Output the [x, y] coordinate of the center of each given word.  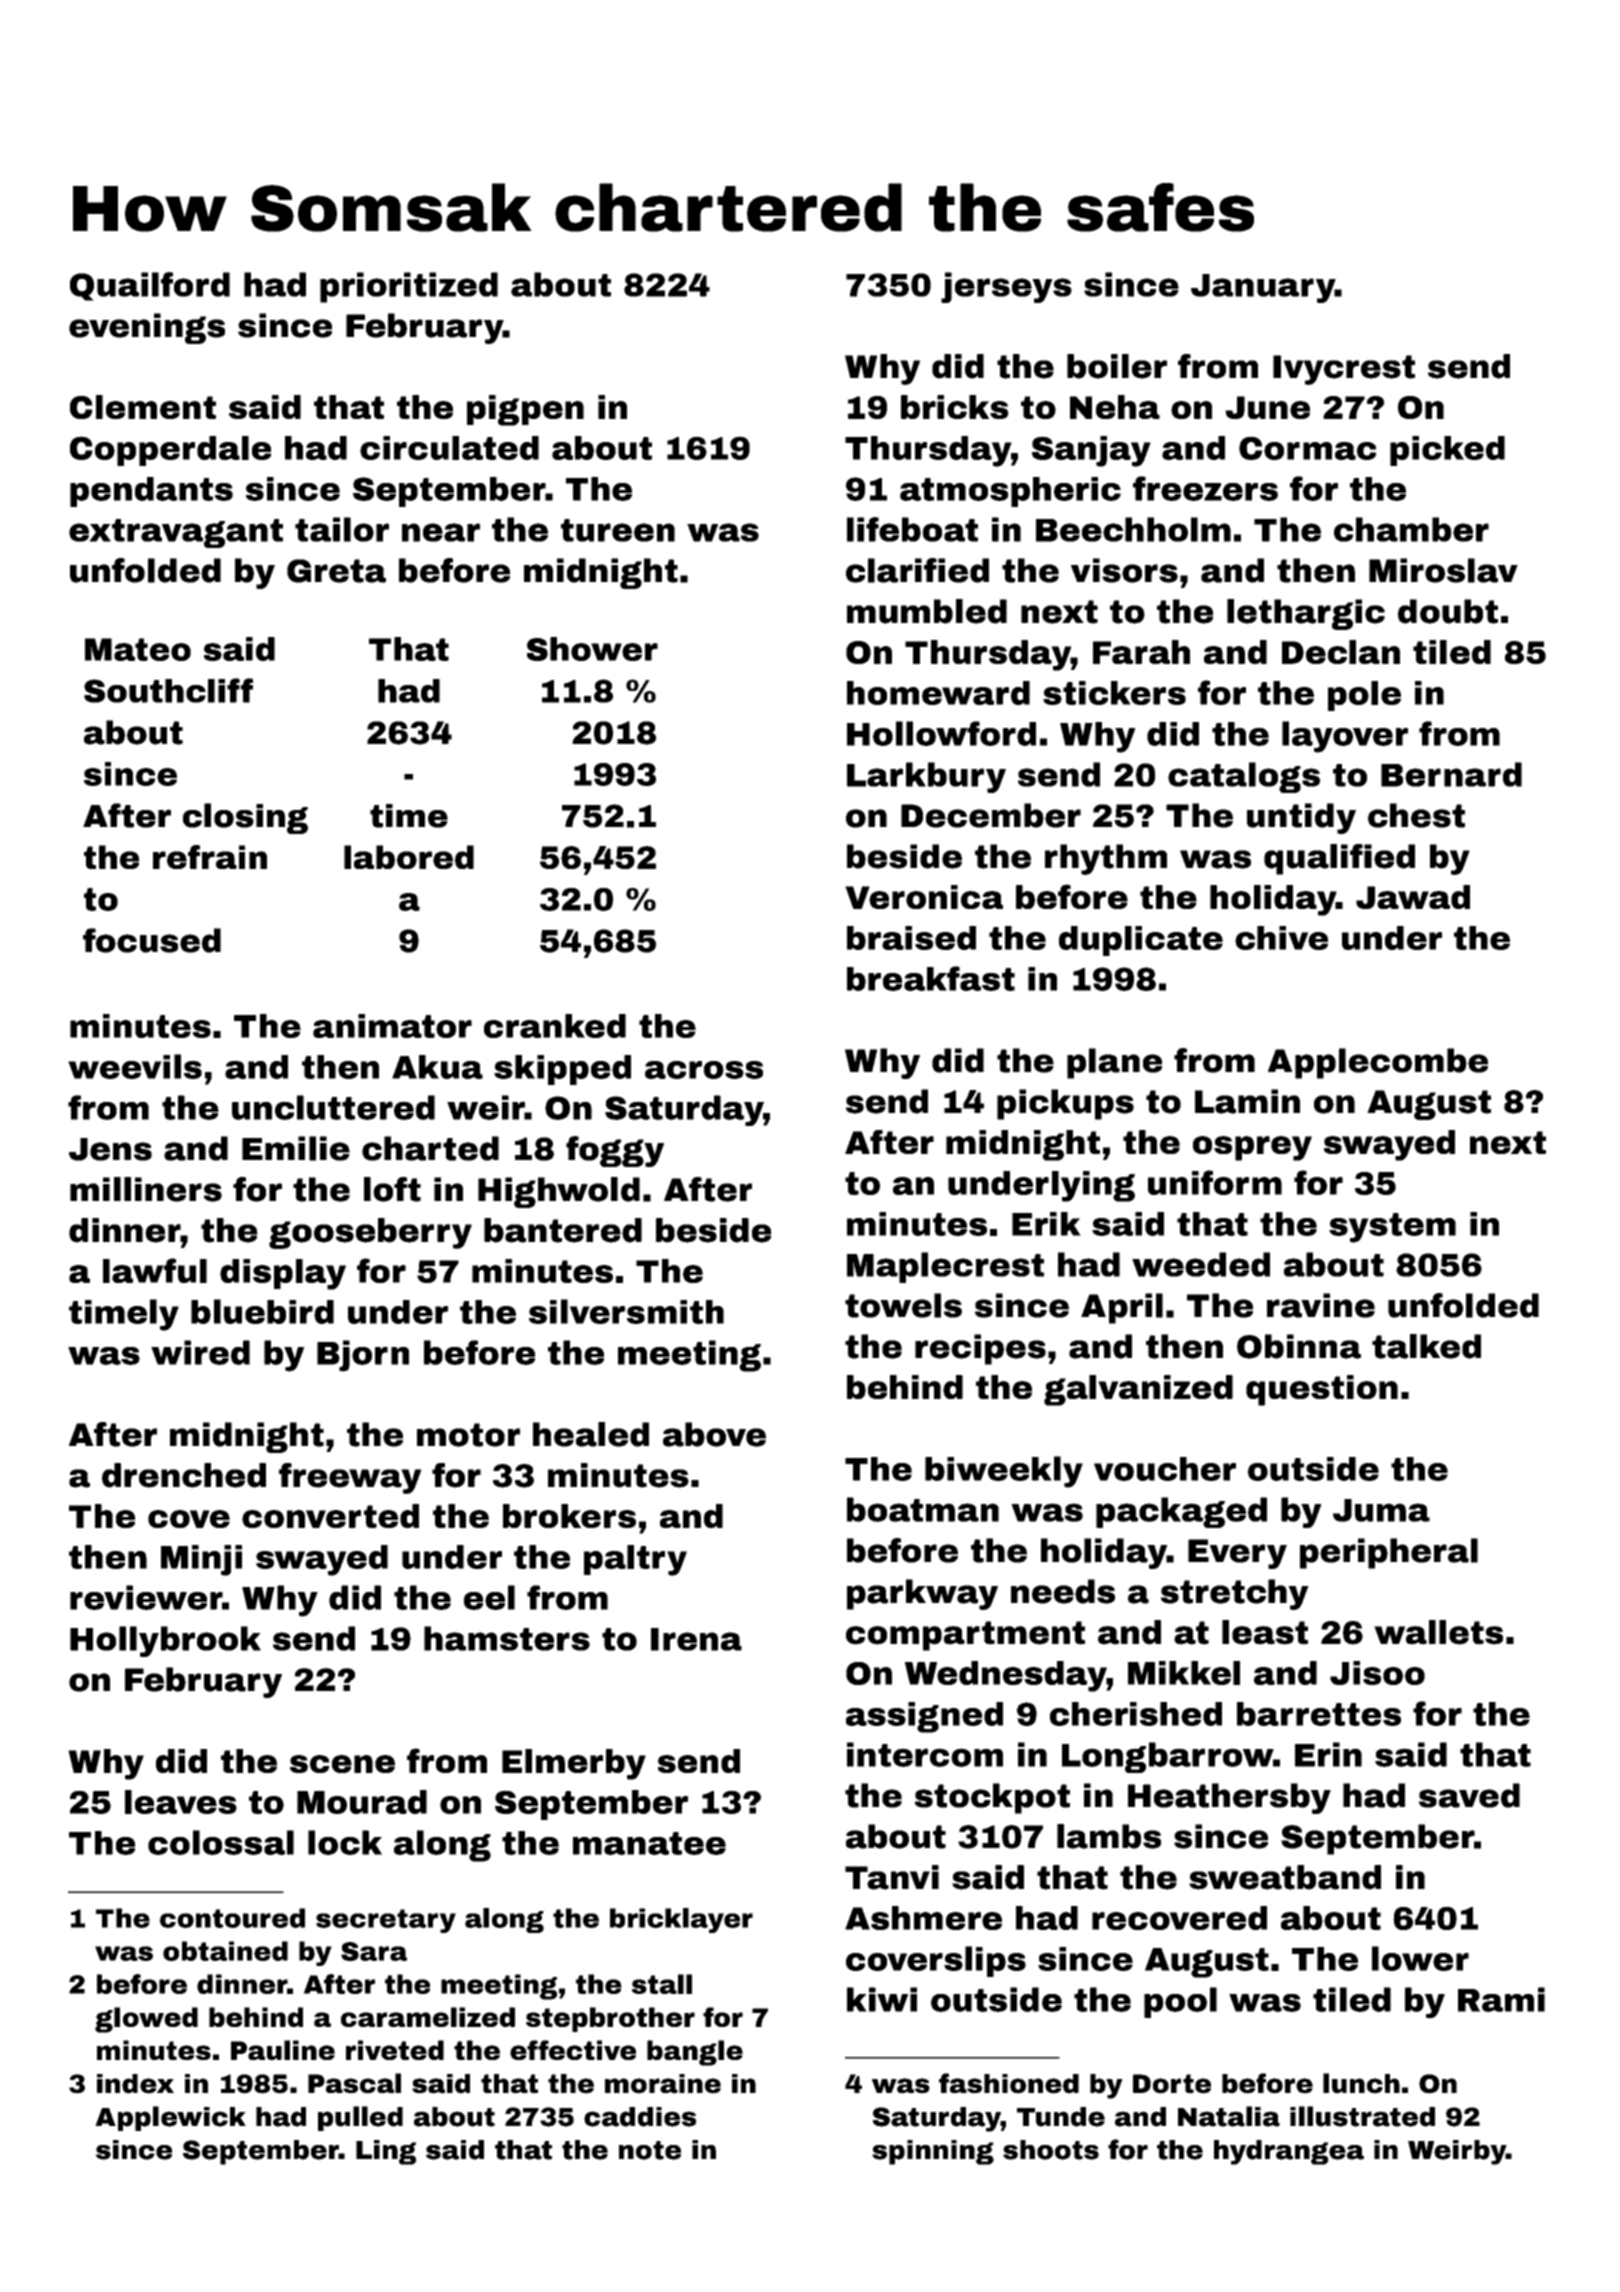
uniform [1215, 1182]
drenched [184, 1475]
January [1263, 288]
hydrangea [1289, 2152]
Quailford [150, 286]
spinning [933, 2152]
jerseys [1006, 287]
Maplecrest [945, 1267]
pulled [360, 2118]
